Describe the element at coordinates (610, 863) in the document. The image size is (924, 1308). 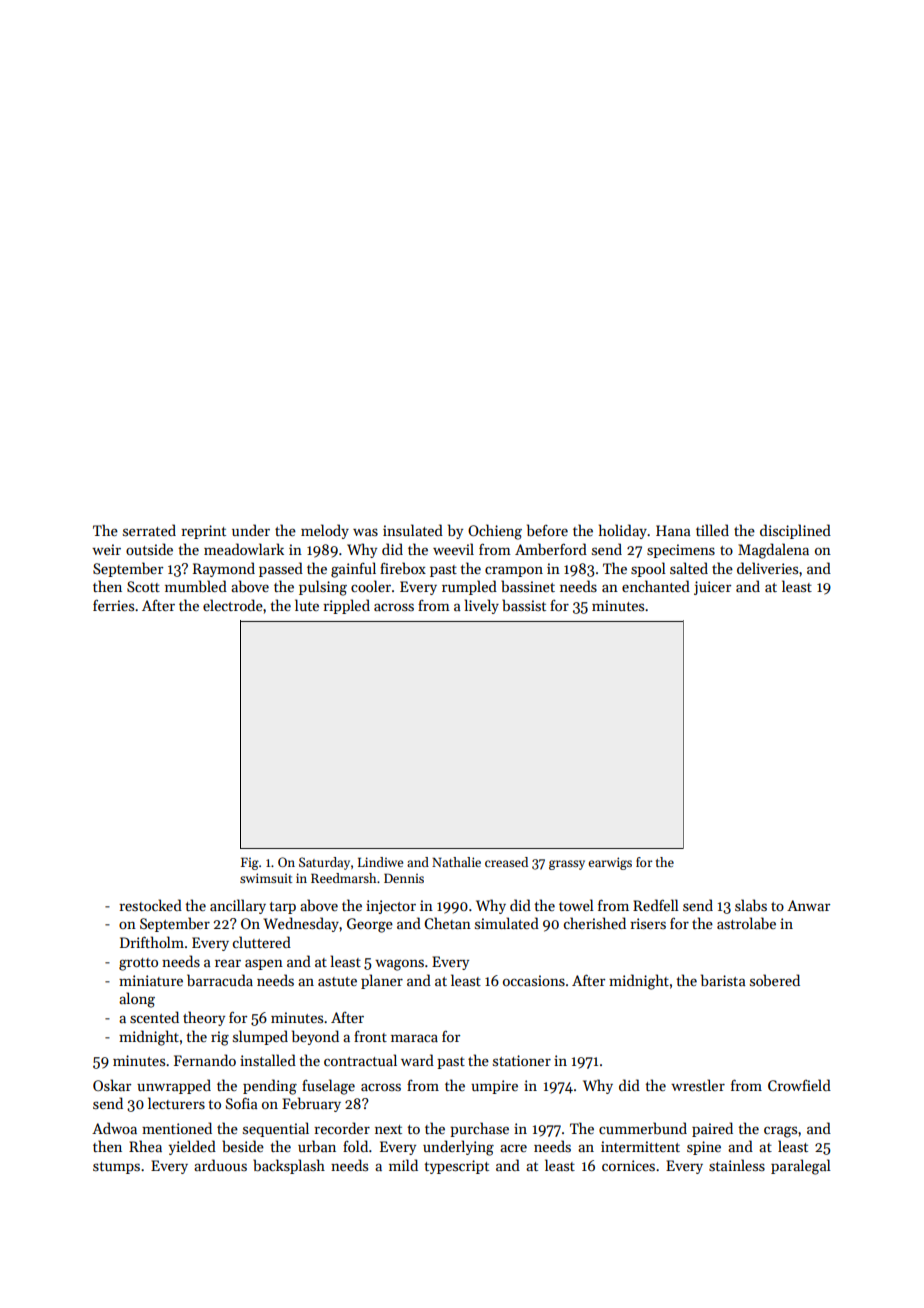
I see `earwigs` at that location.
